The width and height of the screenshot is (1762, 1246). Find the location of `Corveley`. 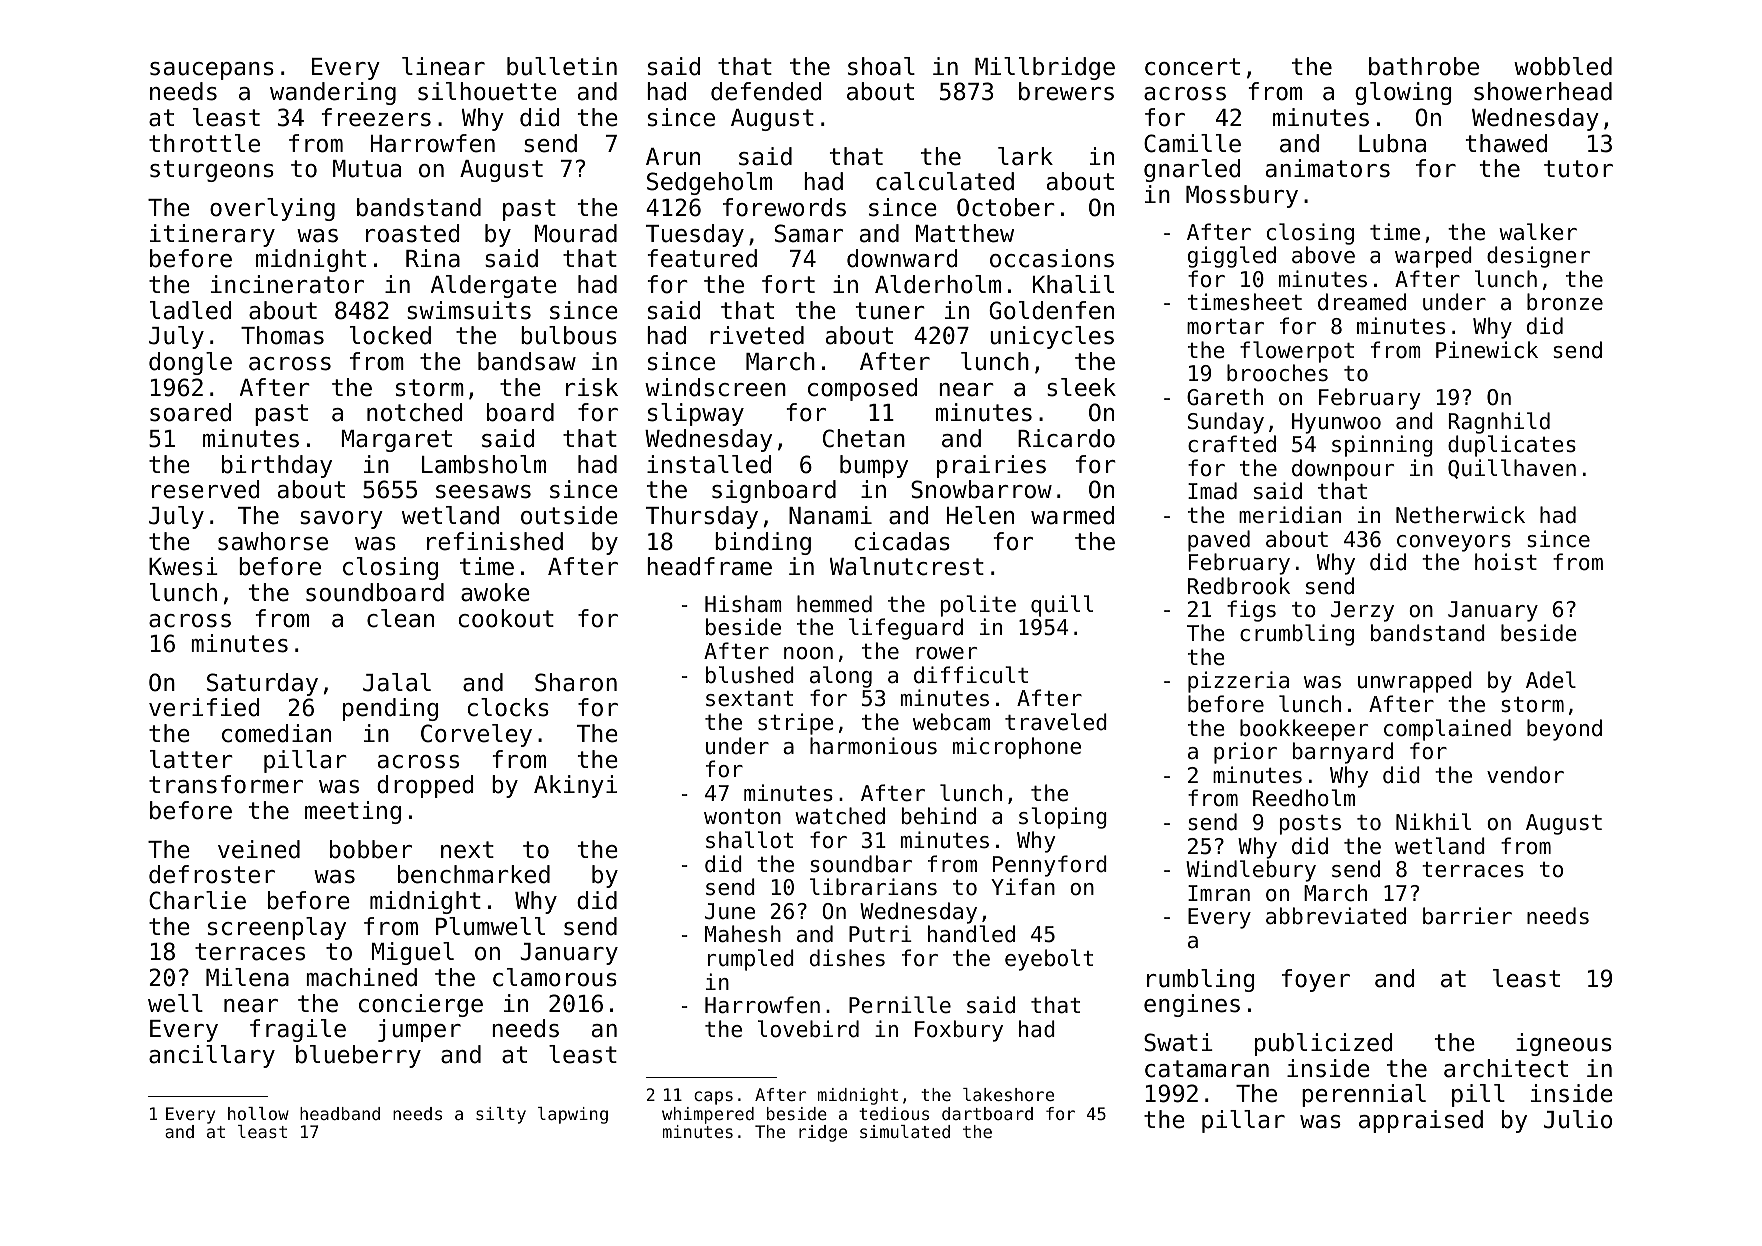

Corveley is located at coordinates (476, 735).
